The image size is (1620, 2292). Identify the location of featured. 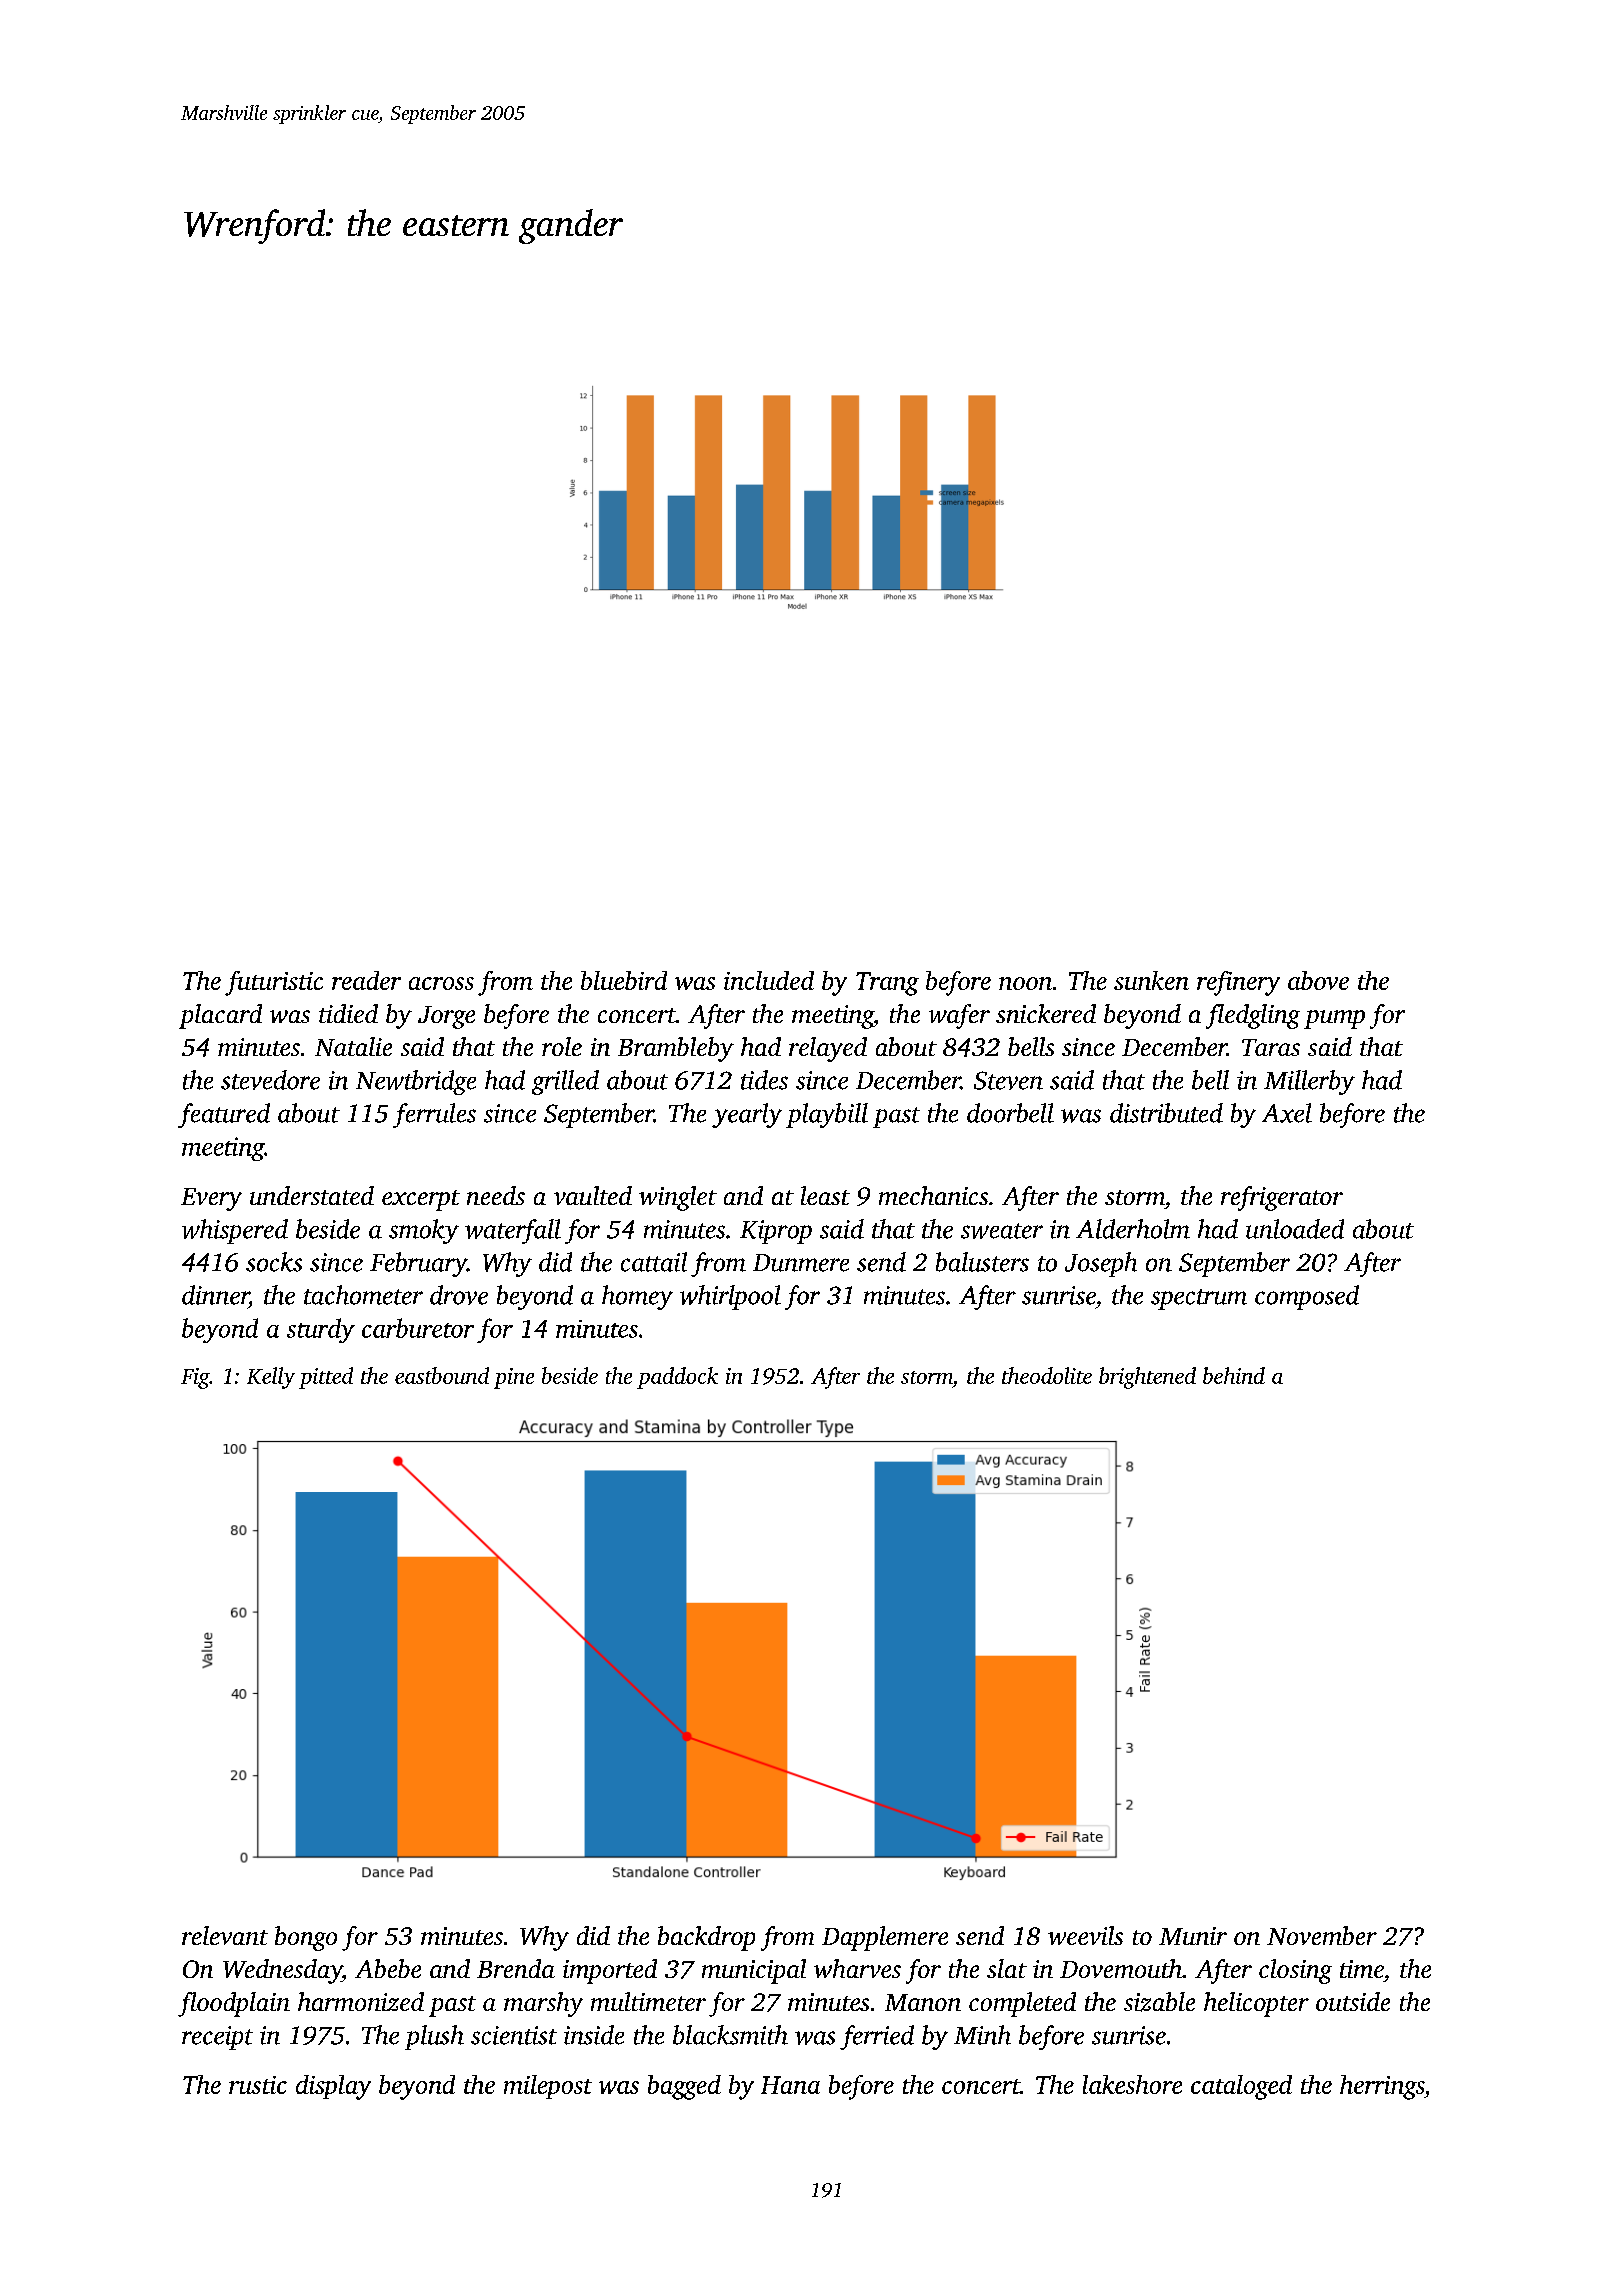
(224, 1115).
